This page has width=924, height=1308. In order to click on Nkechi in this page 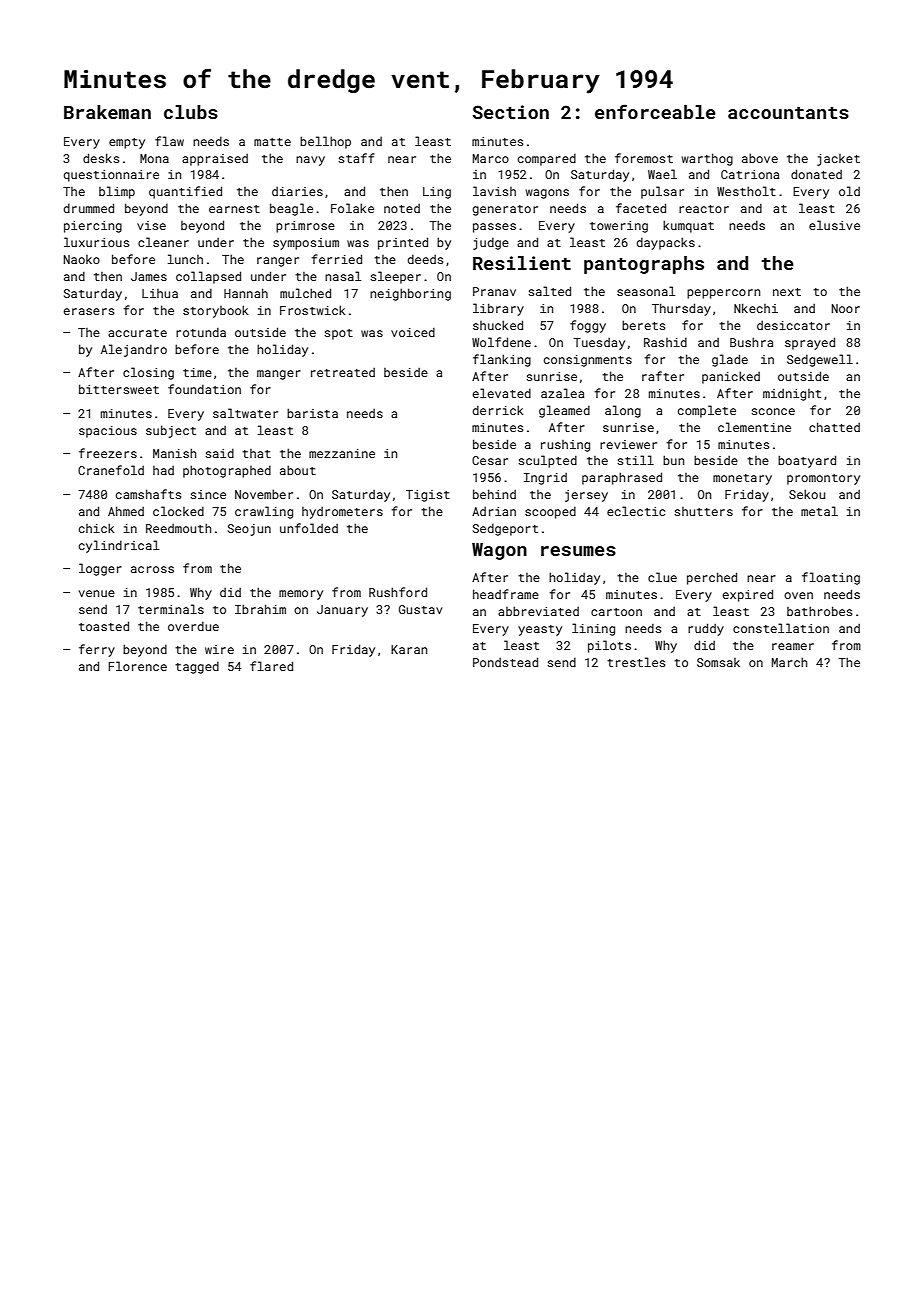, I will do `click(756, 308)`.
